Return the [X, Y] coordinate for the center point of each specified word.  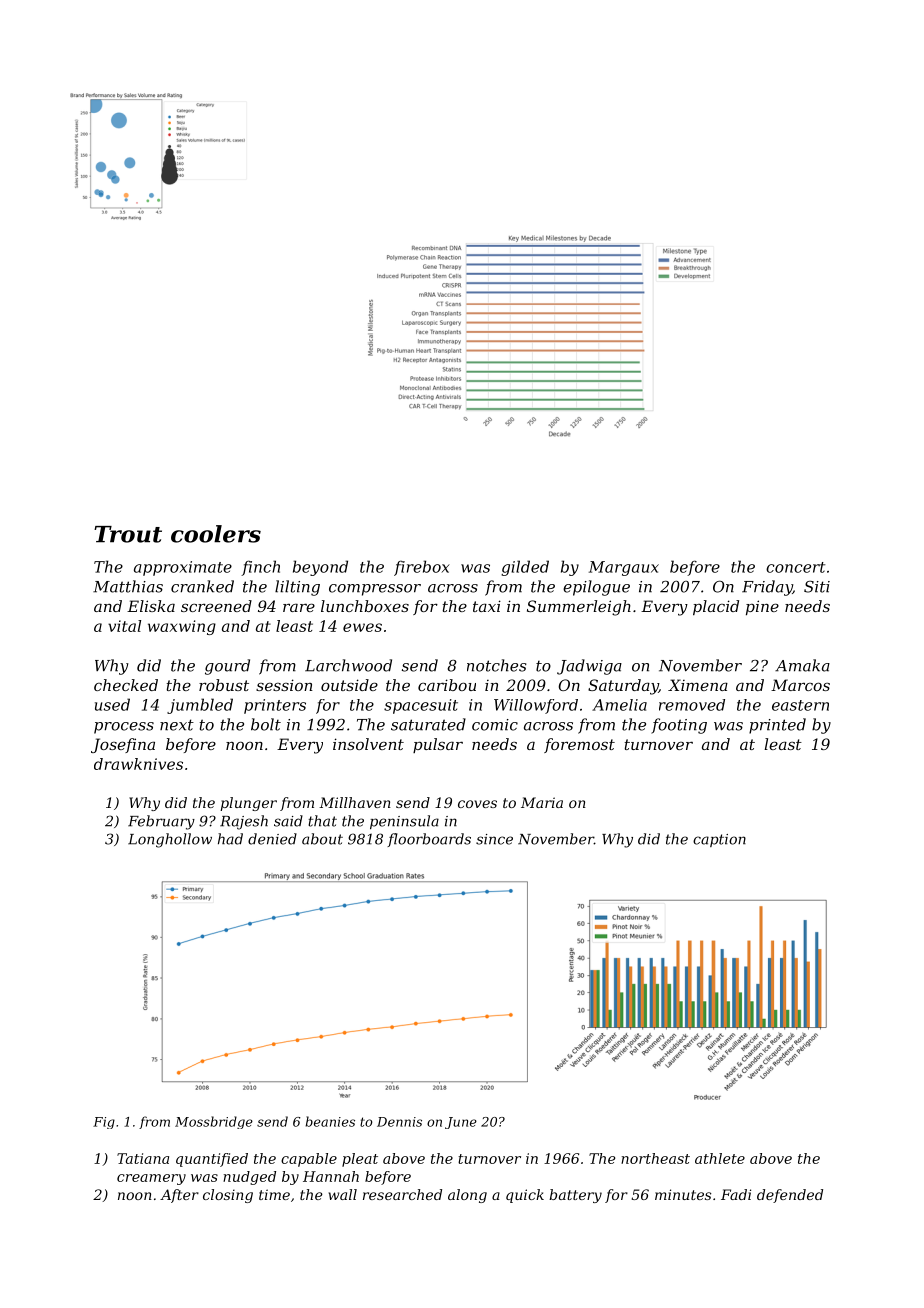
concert [796, 567]
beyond [320, 568]
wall [343, 1194]
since [494, 839]
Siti [817, 587]
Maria [542, 802]
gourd [227, 667]
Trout [128, 534]
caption [719, 840]
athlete [720, 1158]
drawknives [138, 764]
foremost [579, 745]
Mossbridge [214, 1122]
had [230, 839]
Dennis [399, 1122]
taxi [487, 606]
